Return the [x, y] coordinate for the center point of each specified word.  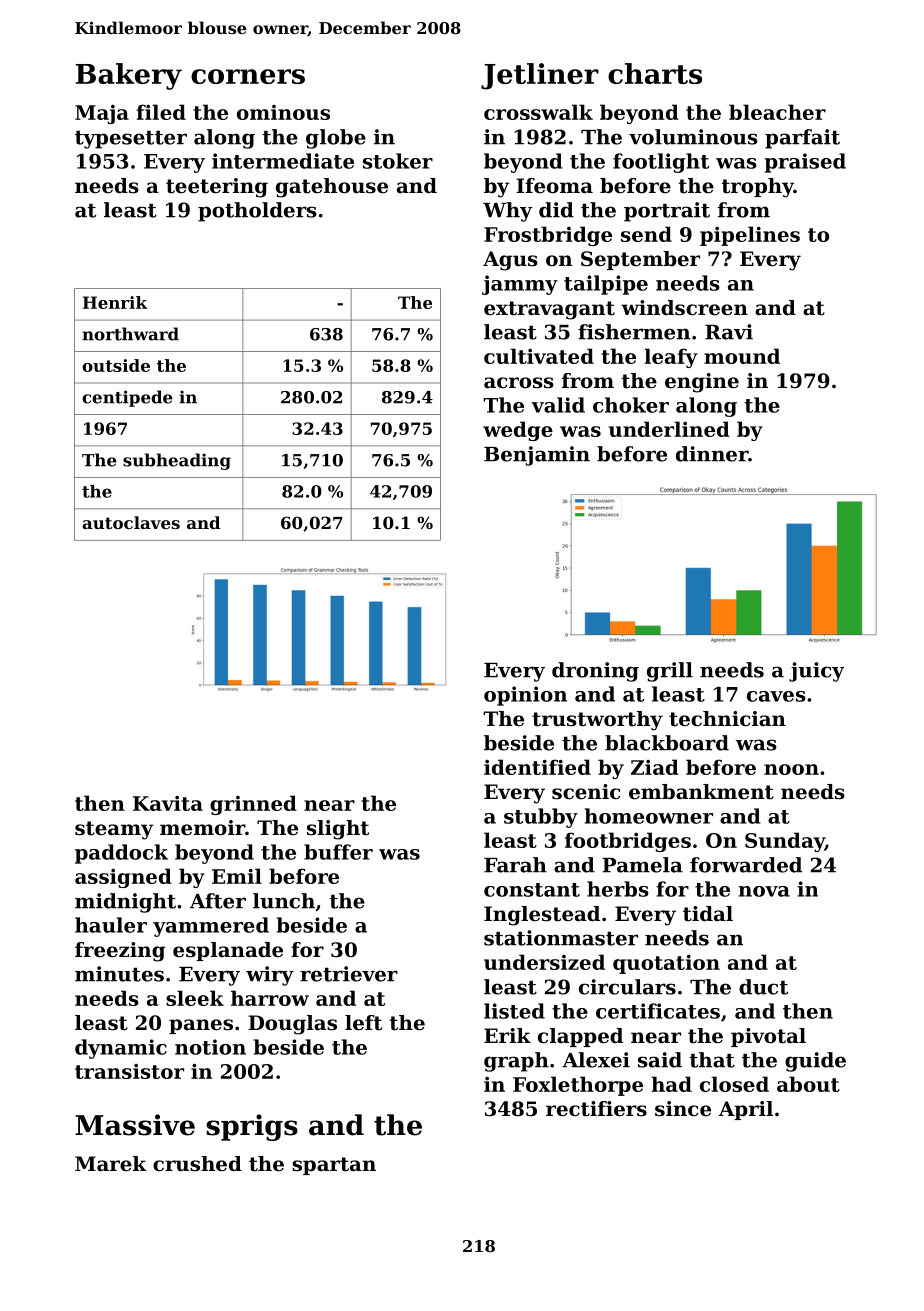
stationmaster [561, 938]
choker [631, 405]
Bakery [129, 76]
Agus [510, 261]
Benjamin [537, 456]
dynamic [121, 1049]
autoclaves [131, 522]
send [646, 234]
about [808, 1084]
